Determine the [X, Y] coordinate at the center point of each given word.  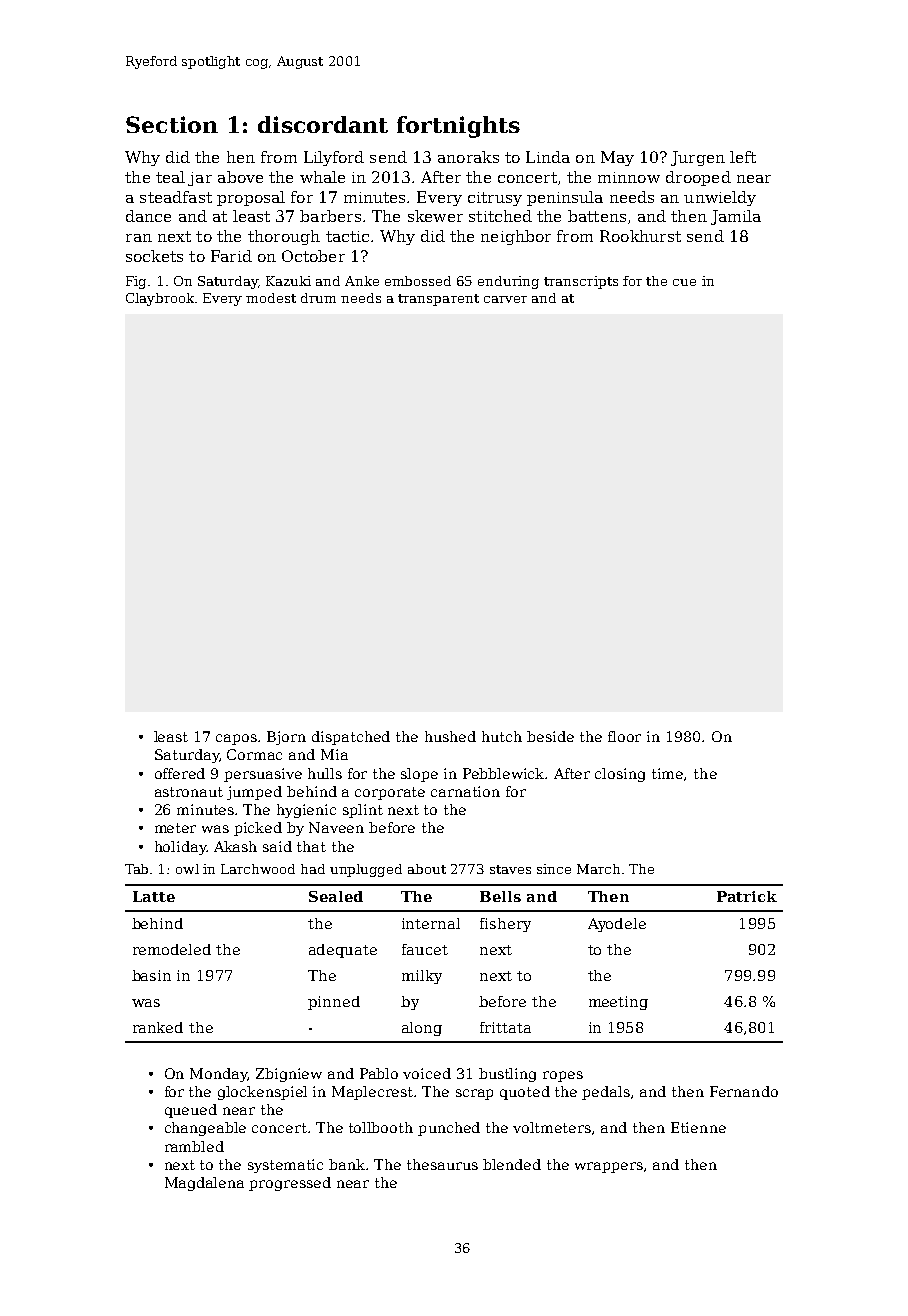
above [240, 177]
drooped [698, 178]
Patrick [747, 896]
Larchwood [258, 869]
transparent [438, 300]
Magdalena [204, 1184]
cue [684, 282]
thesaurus [442, 1164]
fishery [505, 925]
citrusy [495, 199]
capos [236, 739]
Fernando [744, 1091]
